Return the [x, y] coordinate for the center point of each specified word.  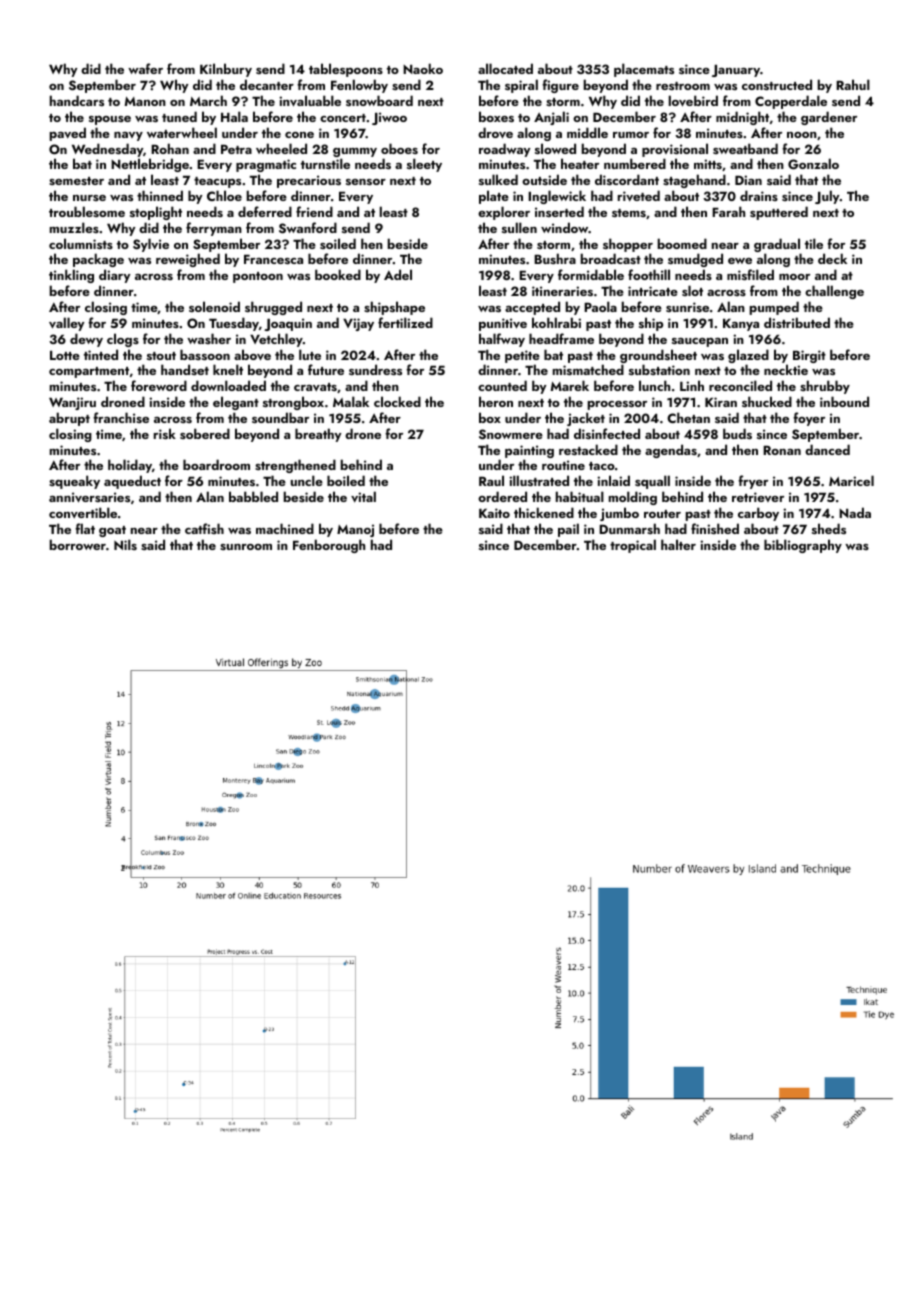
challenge [834, 292]
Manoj [355, 530]
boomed [682, 243]
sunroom [246, 547]
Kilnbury [226, 70]
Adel [398, 274]
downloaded [228, 385]
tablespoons [346, 70]
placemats [644, 70]
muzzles [74, 227]
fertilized [405, 322]
